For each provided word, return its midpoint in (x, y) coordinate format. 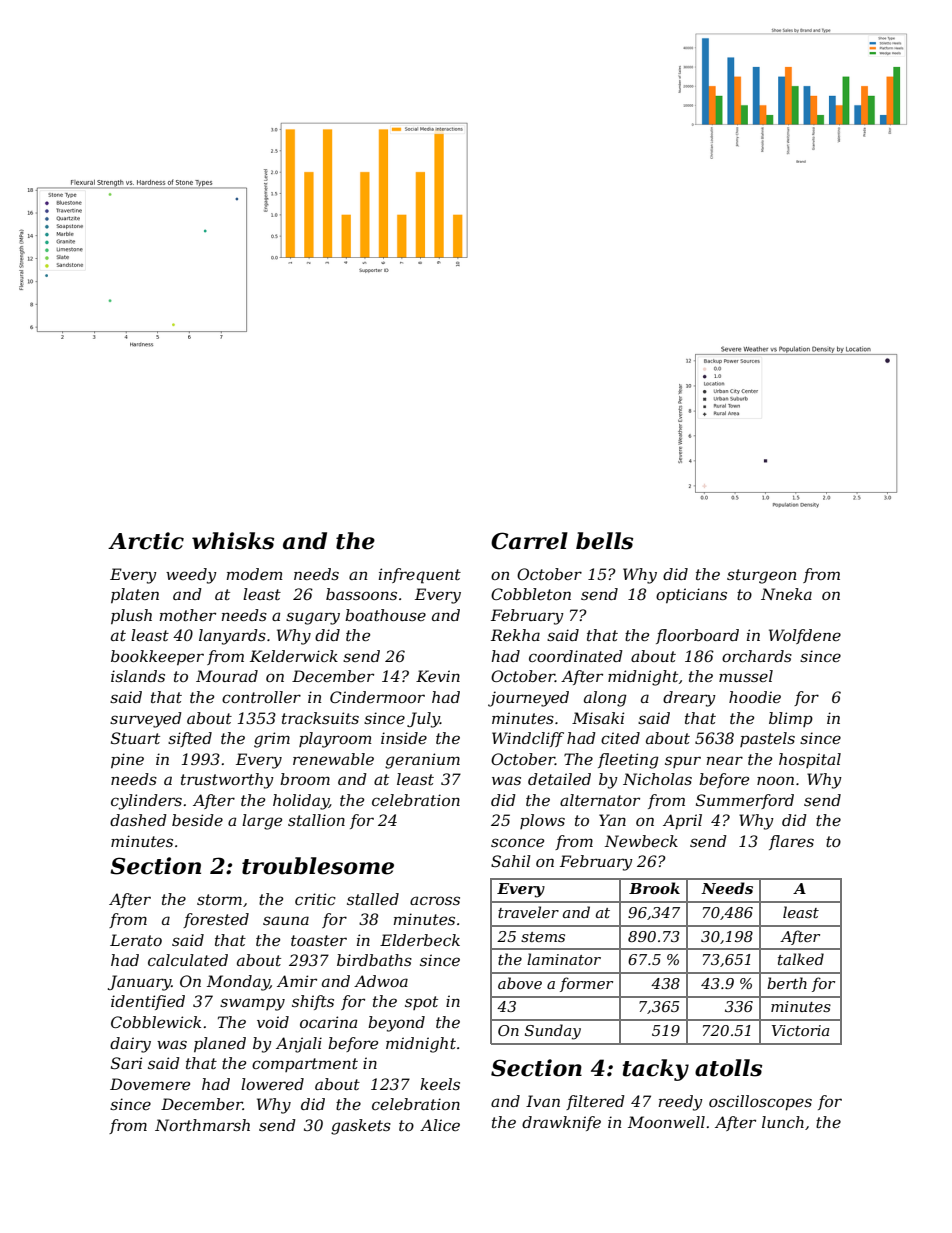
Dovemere (150, 1084)
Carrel (529, 541)
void (273, 1022)
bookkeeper (157, 657)
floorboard (697, 636)
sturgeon (761, 576)
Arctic (146, 541)
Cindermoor (377, 697)
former (586, 984)
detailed (559, 779)
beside (197, 820)
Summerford (745, 801)
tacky (656, 1070)
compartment (305, 1065)
